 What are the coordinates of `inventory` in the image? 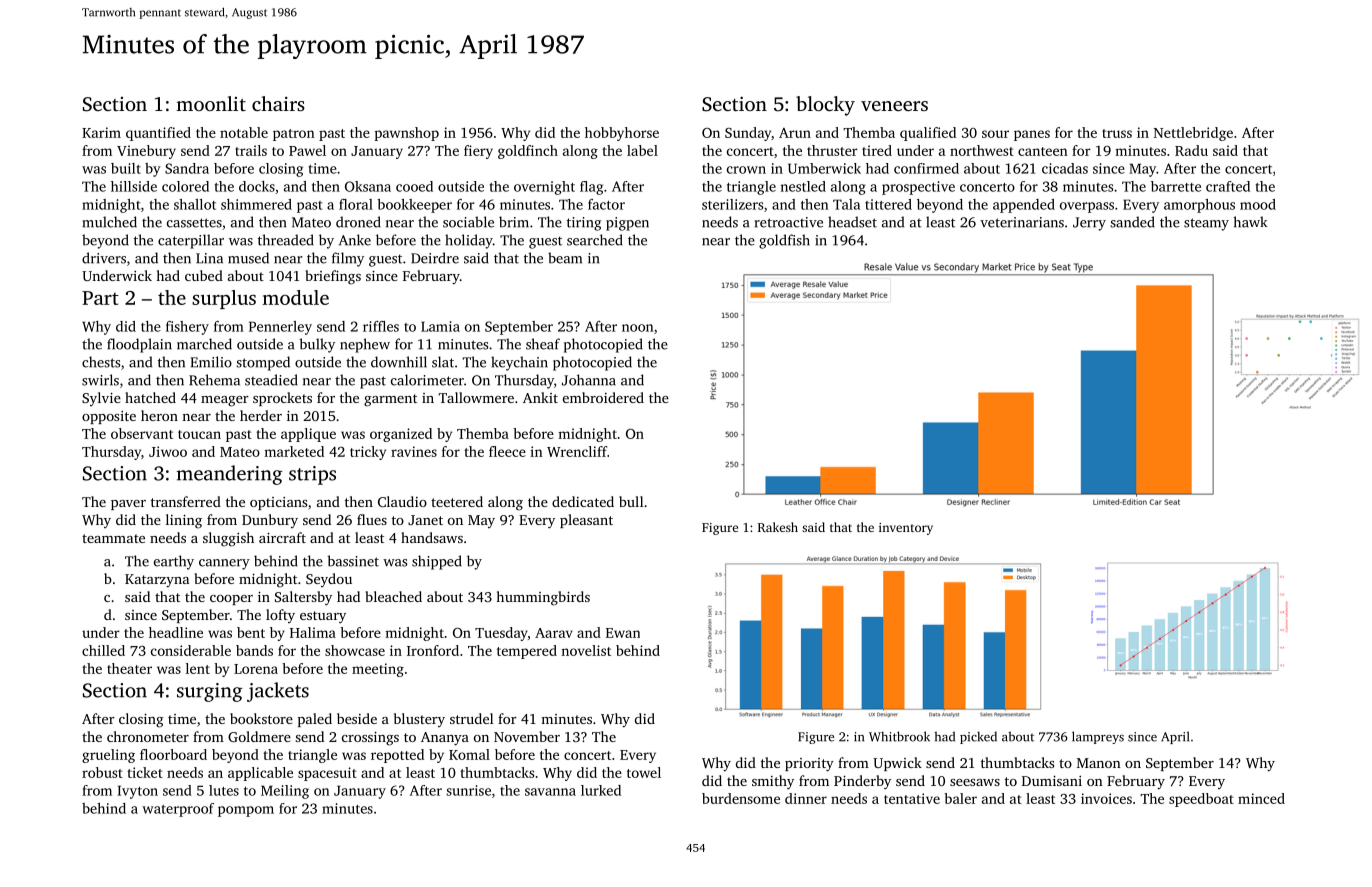 It's located at (906, 529).
